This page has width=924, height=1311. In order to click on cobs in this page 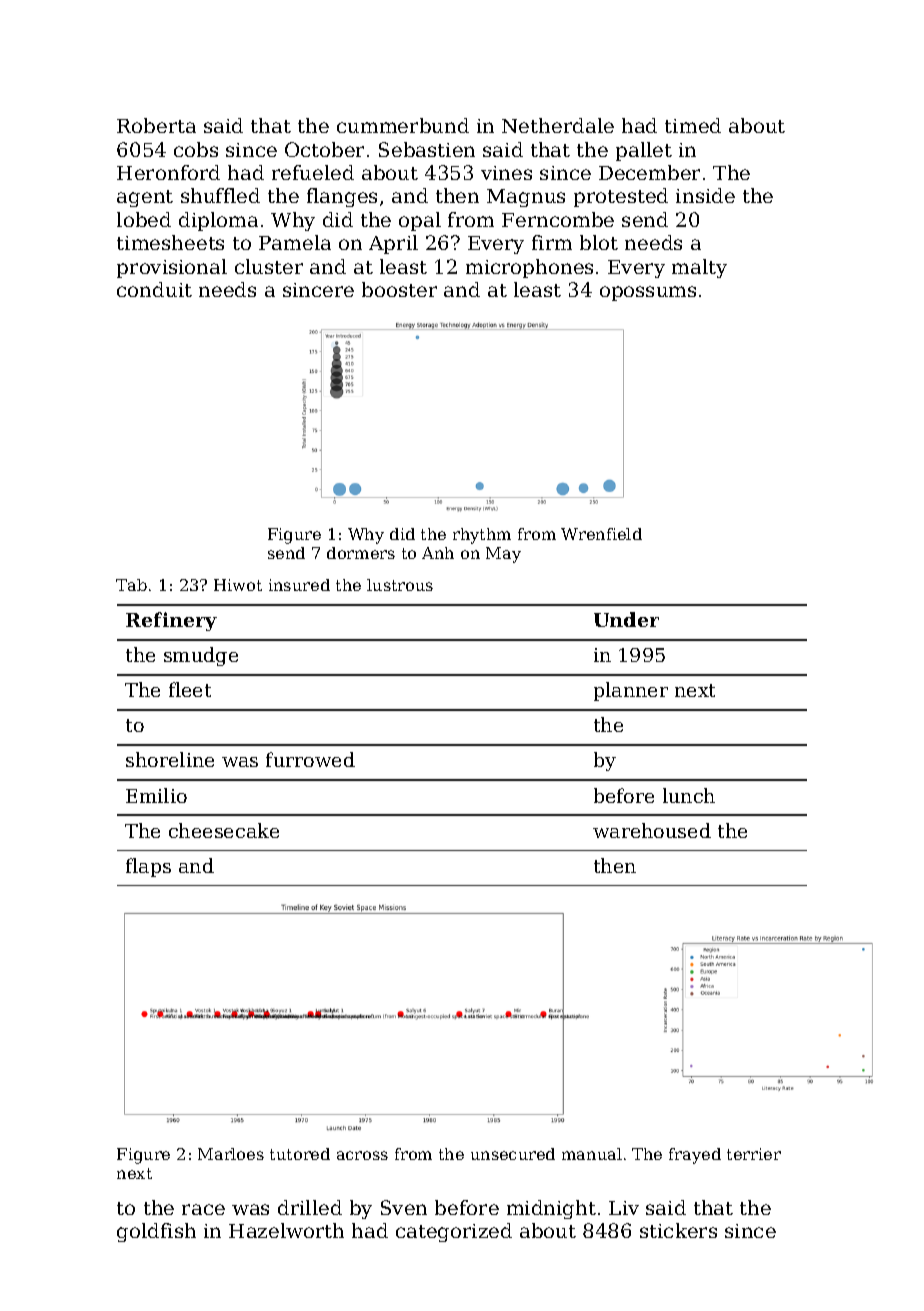, I will do `click(196, 149)`.
